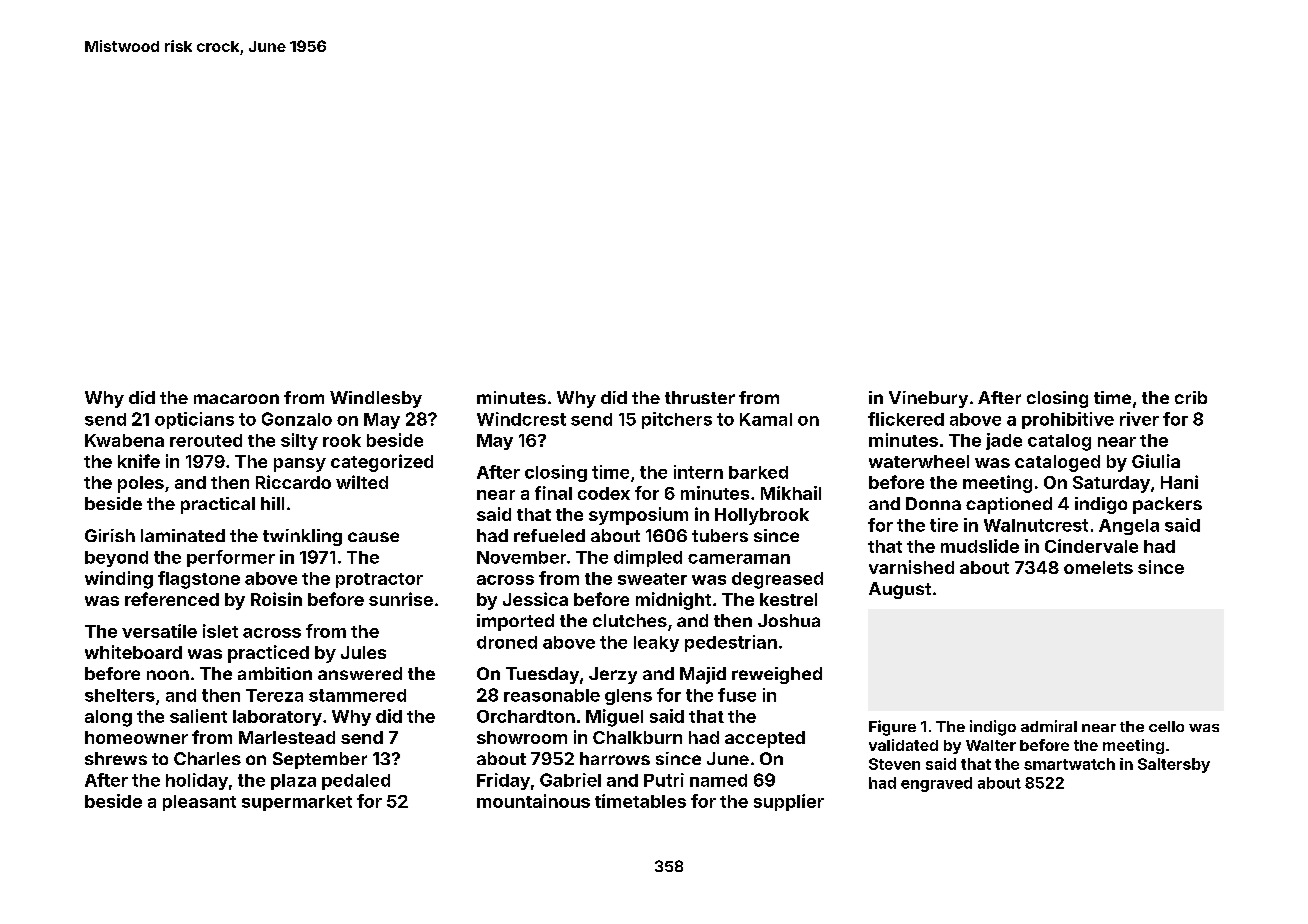 The image size is (1308, 924). Describe the element at coordinates (700, 397) in the image. I see `thruster` at that location.
